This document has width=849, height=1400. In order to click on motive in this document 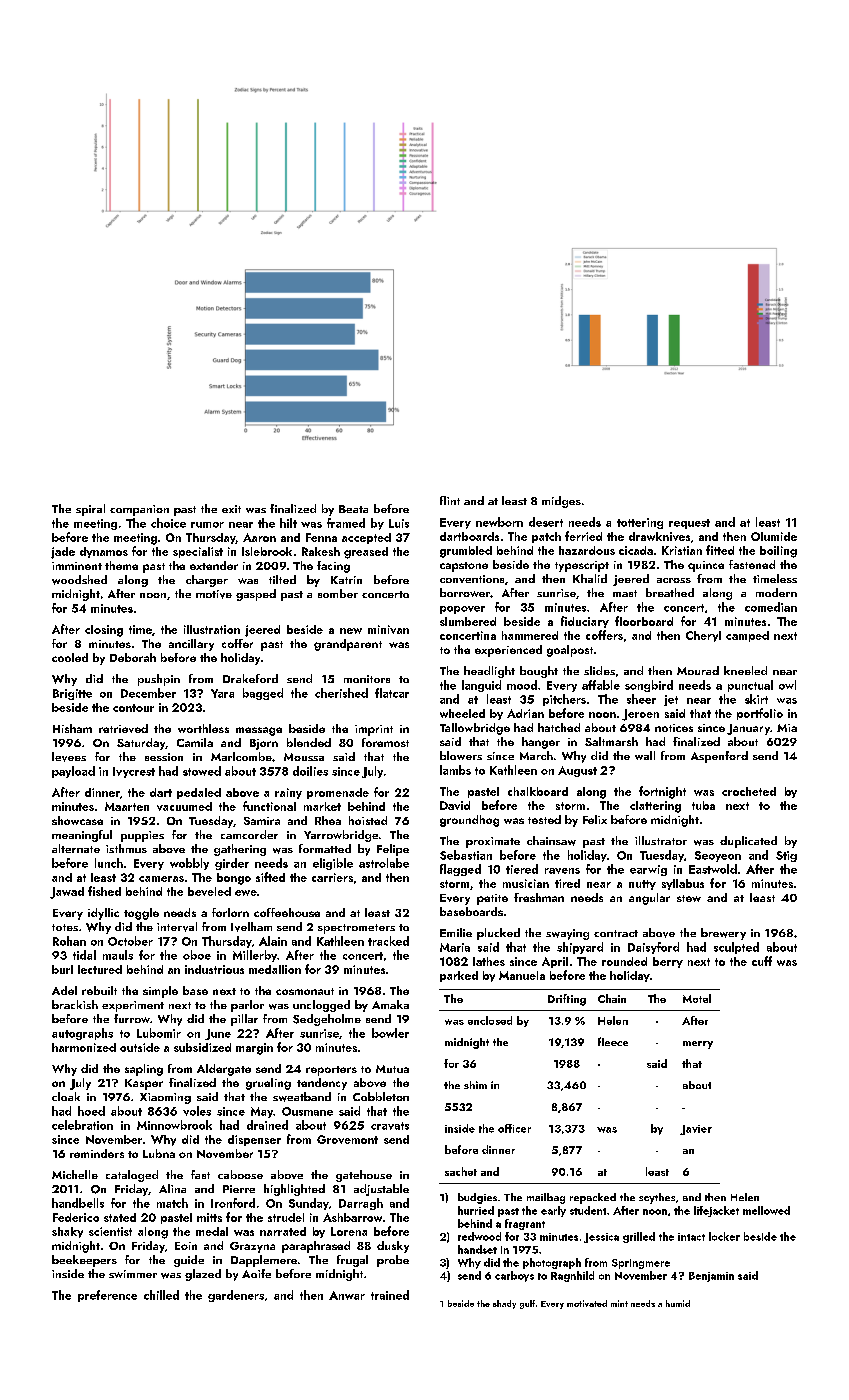, I will do `click(214, 594)`.
